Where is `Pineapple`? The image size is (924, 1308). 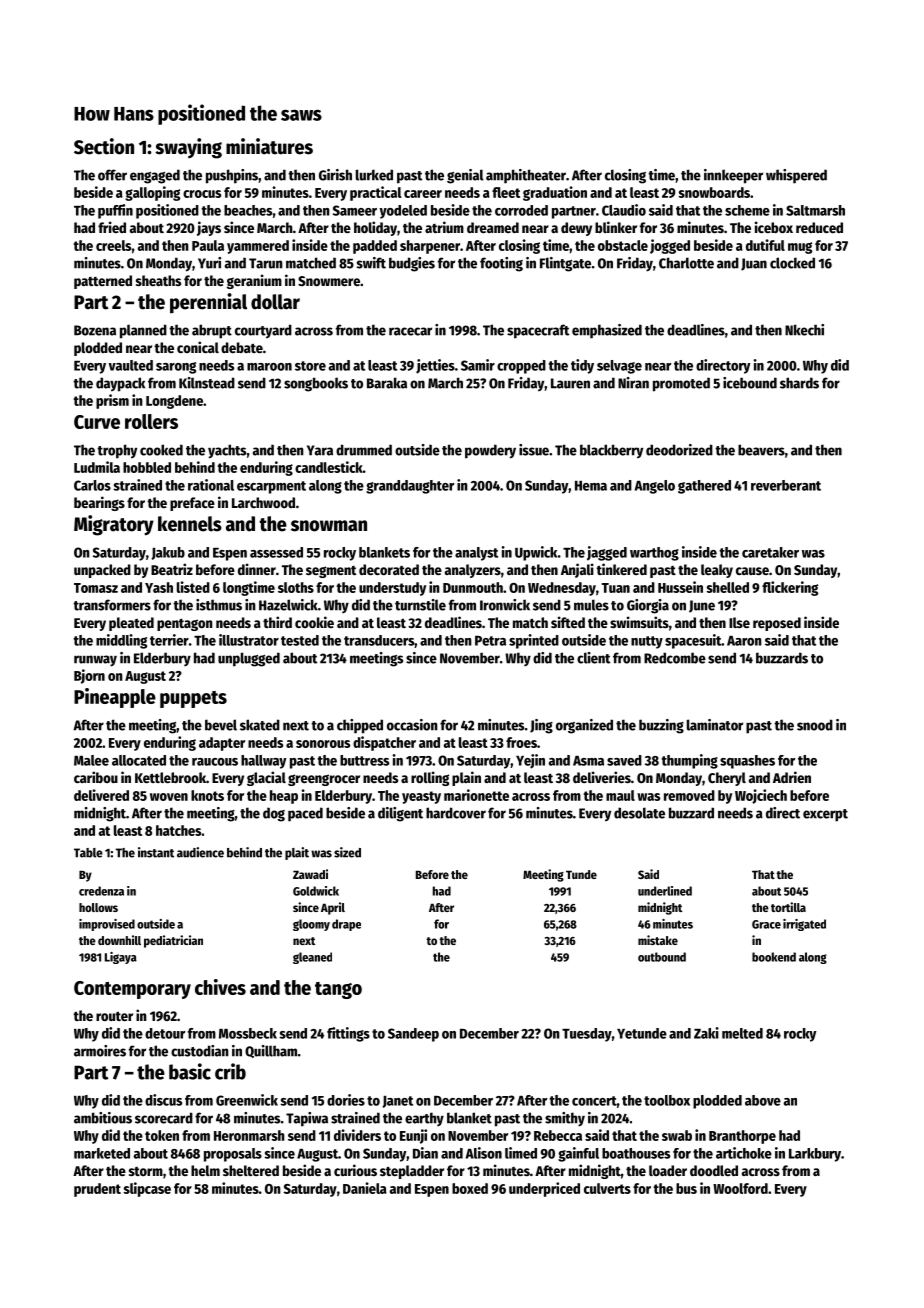
Pineapple is located at coordinates (115, 698).
